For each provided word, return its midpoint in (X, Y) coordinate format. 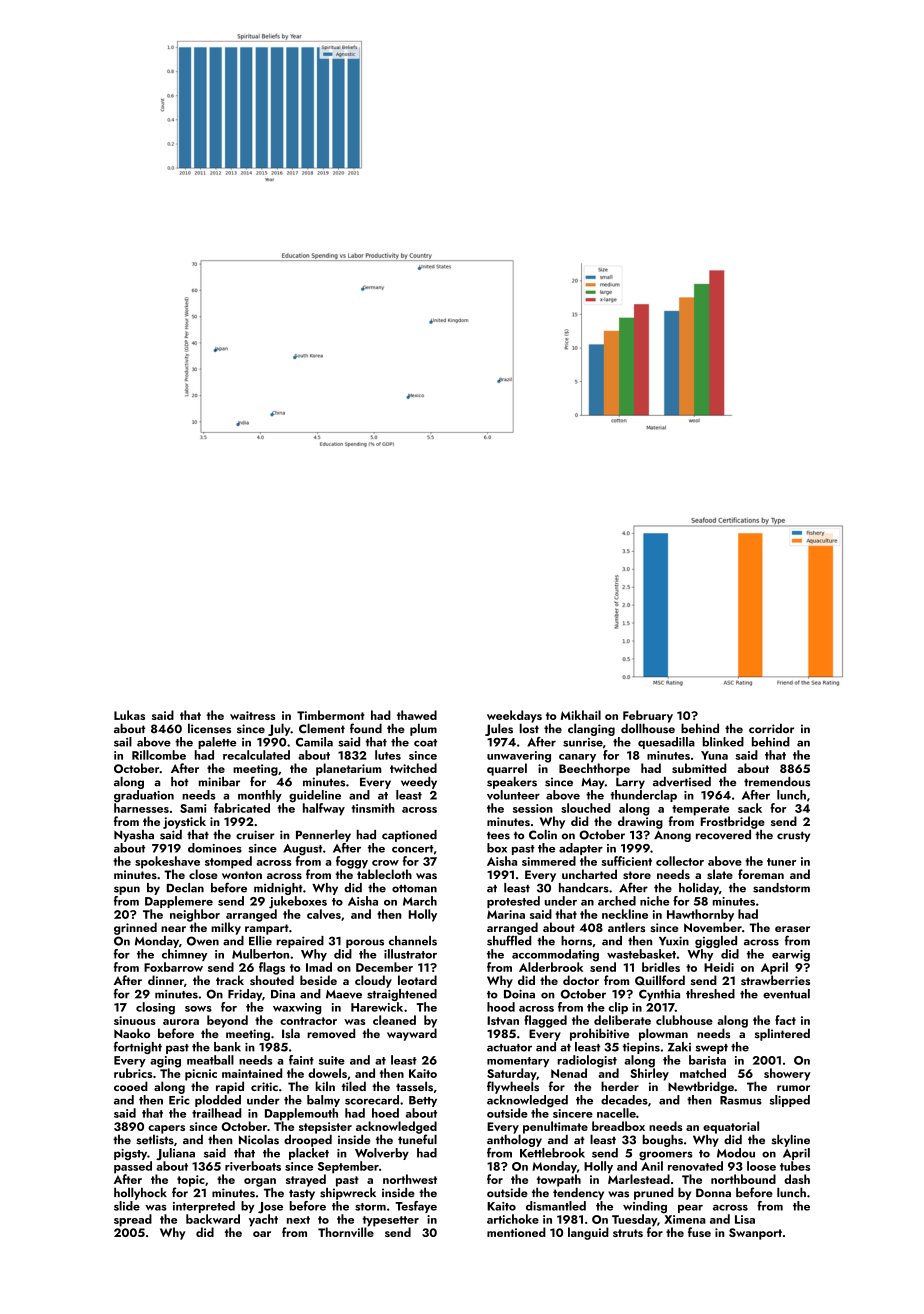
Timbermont (331, 715)
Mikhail (581, 715)
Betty (423, 1101)
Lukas (129, 715)
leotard (417, 980)
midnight (278, 889)
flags (272, 968)
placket (309, 1154)
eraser (792, 929)
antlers (626, 927)
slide (127, 1206)
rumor (793, 1088)
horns (576, 941)
